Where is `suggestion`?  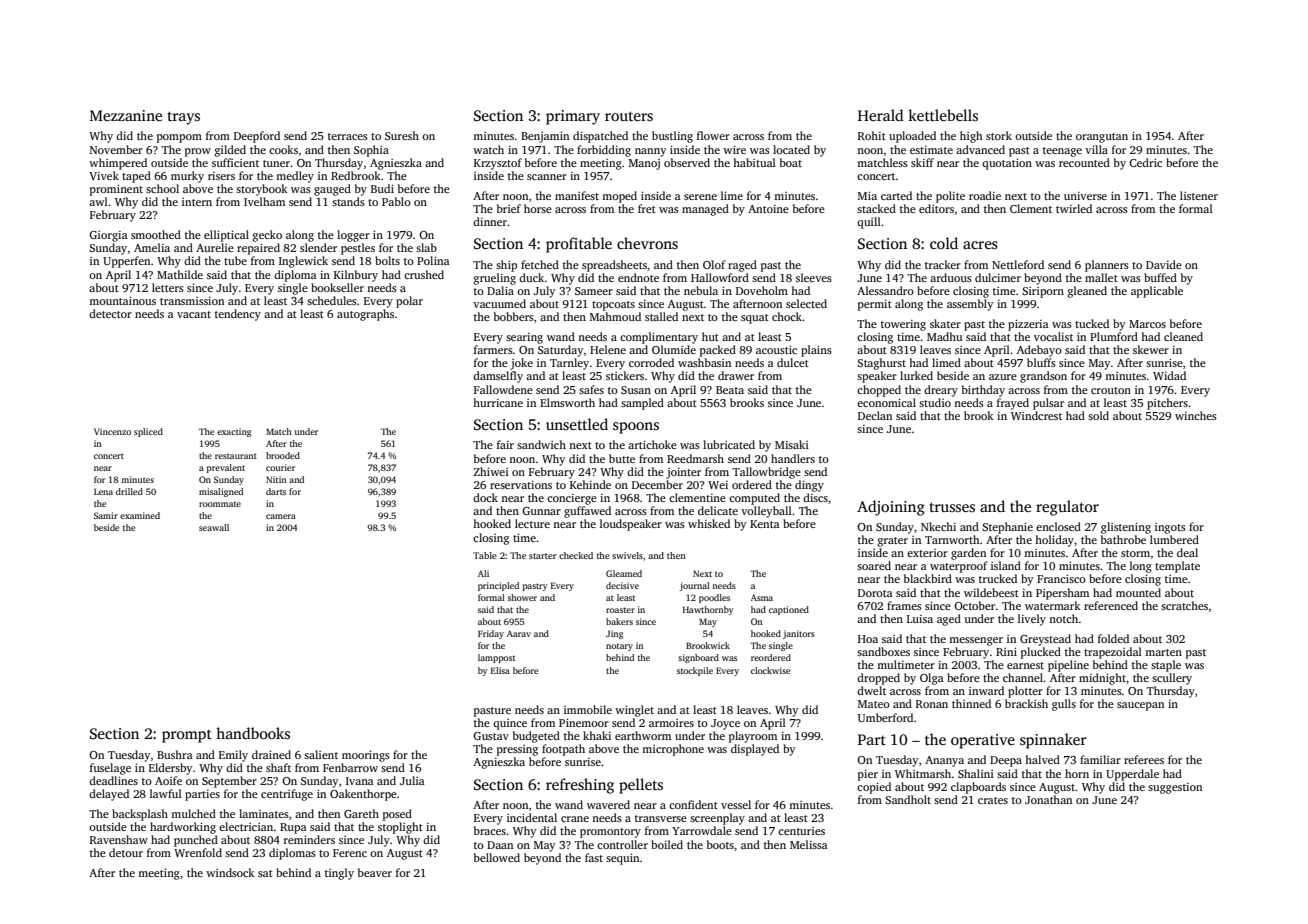 suggestion is located at coordinates (1175, 788).
